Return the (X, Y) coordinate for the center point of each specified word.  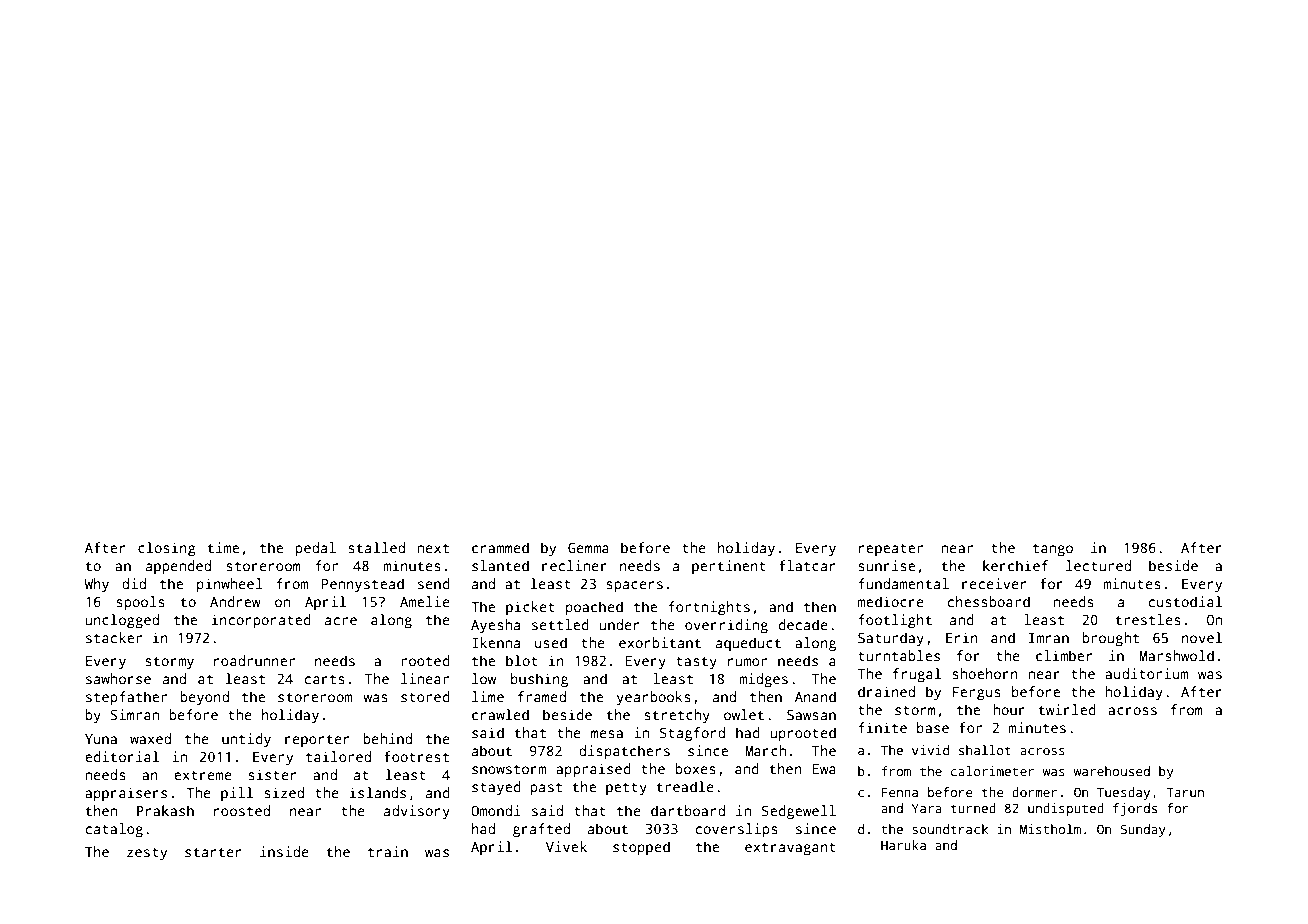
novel (1202, 637)
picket (530, 608)
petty (626, 789)
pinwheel (230, 585)
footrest (416, 756)
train (388, 851)
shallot (985, 750)
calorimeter (992, 771)
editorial (122, 756)
